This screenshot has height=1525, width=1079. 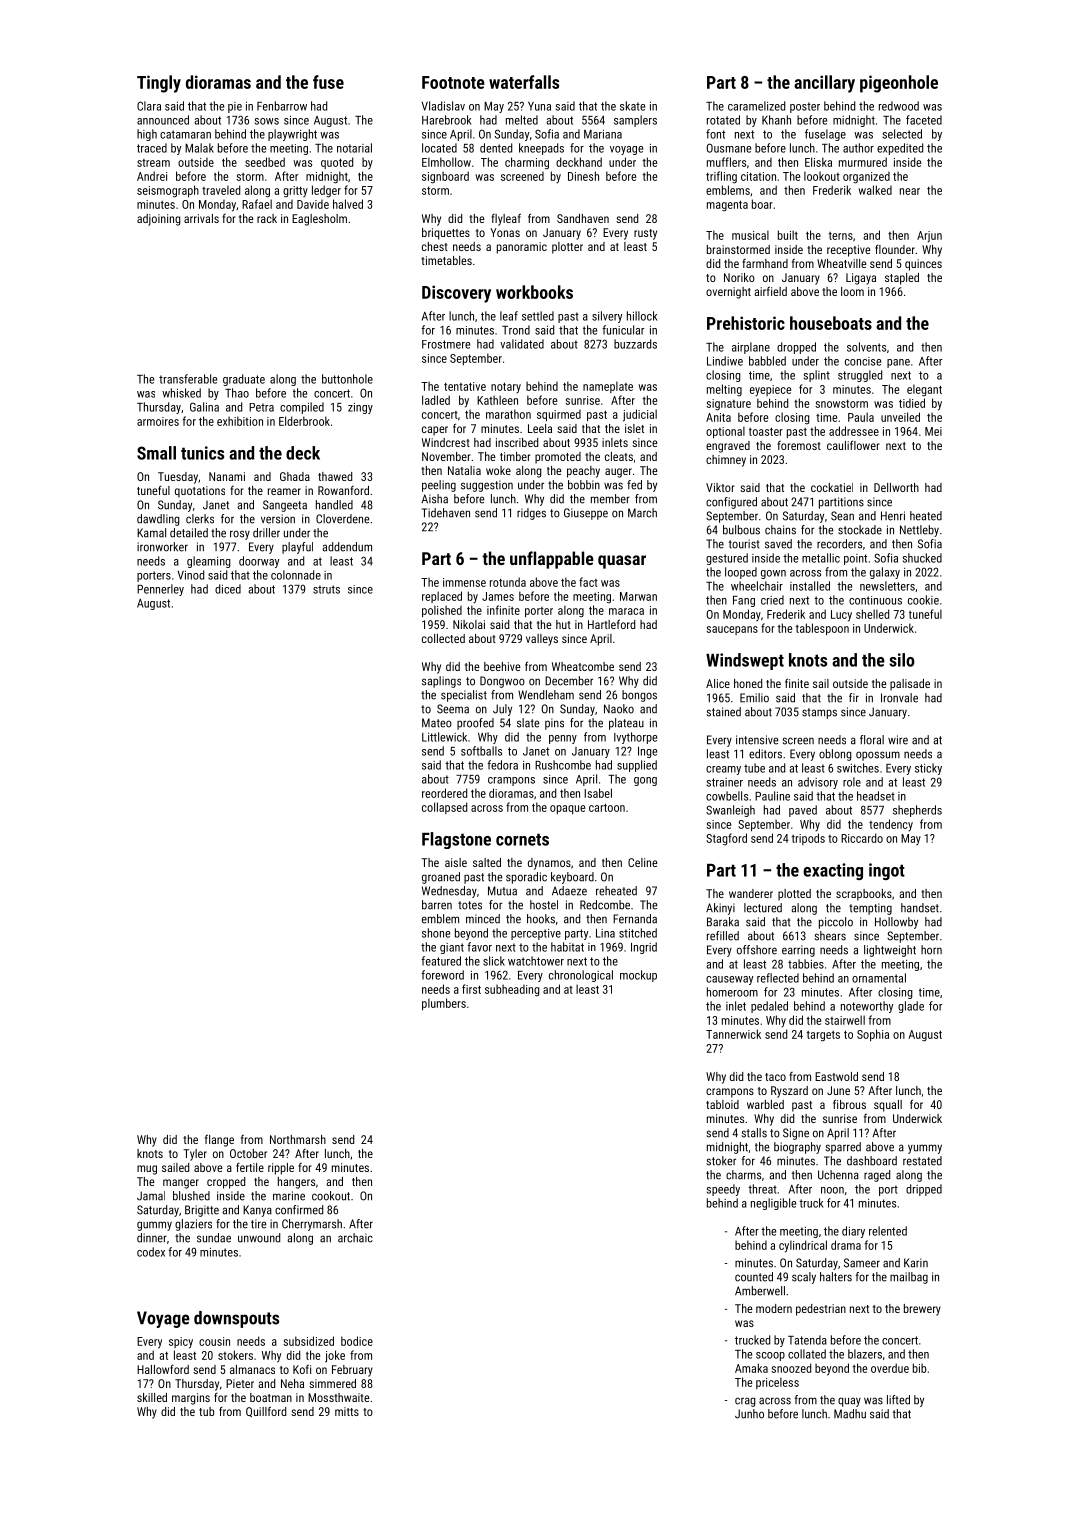 I want to click on opaque, so click(x=567, y=809).
